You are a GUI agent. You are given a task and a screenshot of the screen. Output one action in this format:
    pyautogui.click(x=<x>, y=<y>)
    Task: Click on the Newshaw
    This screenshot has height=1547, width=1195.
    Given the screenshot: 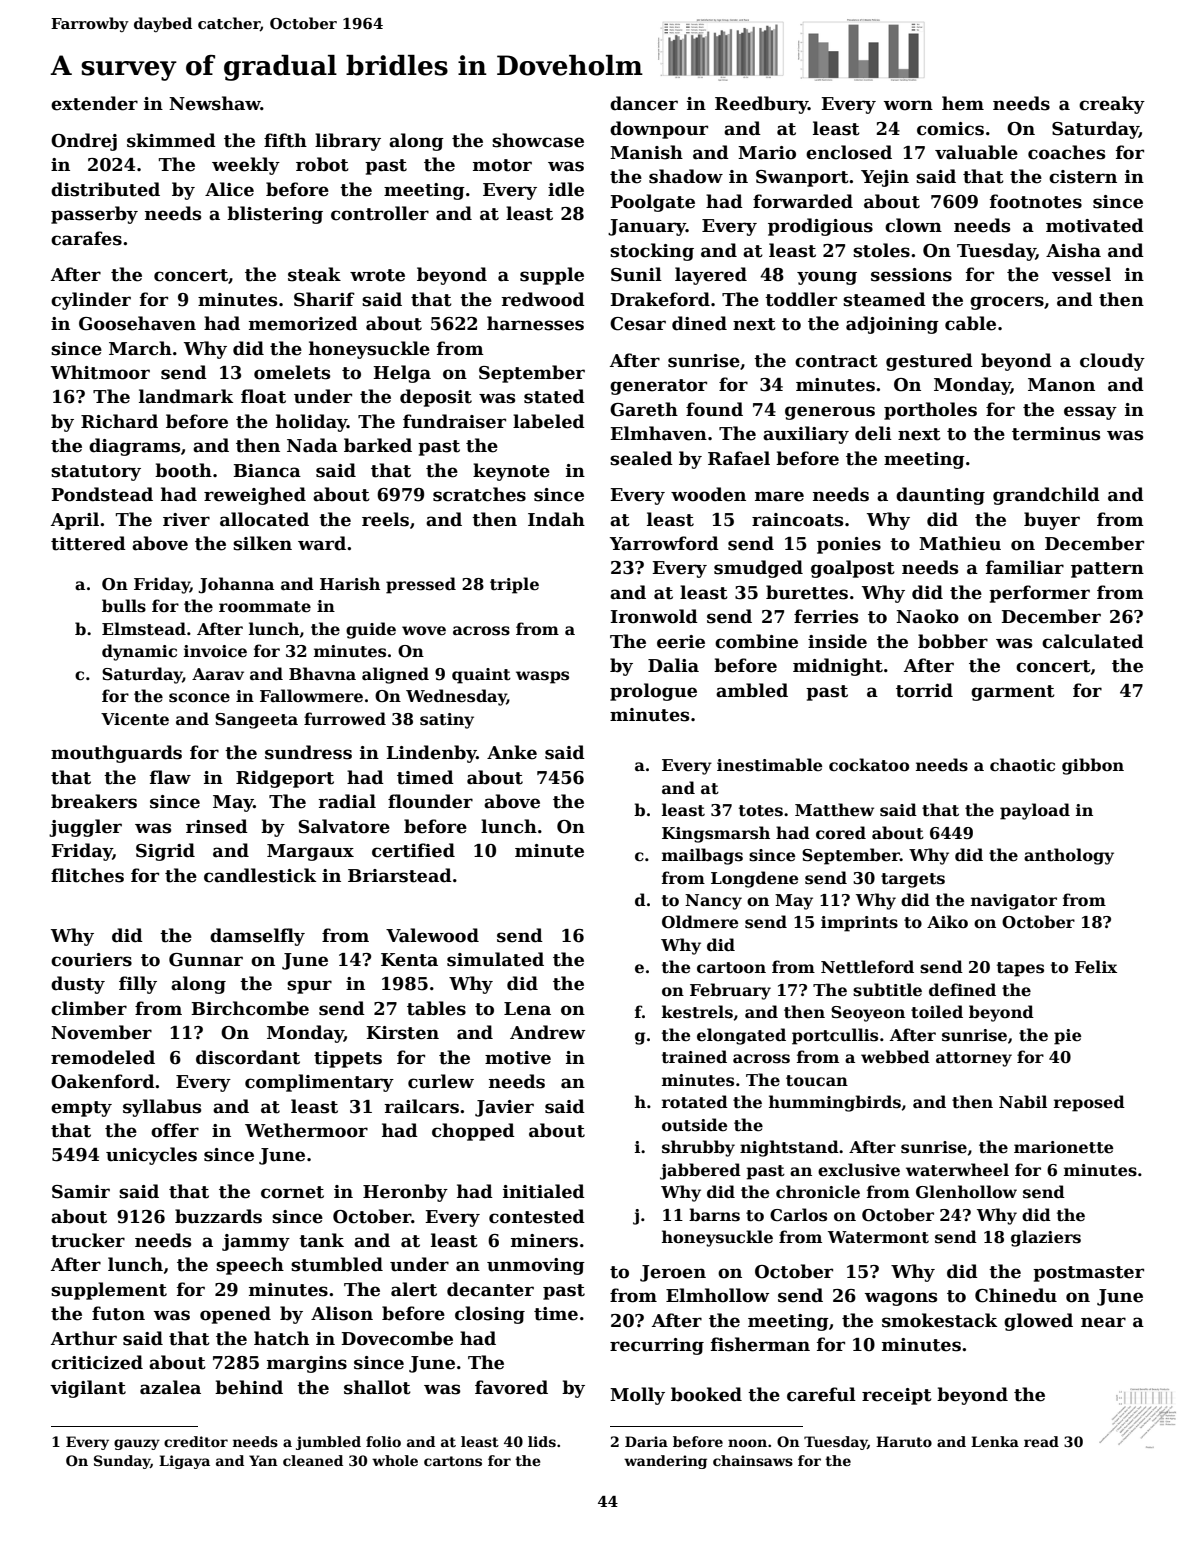 What is the action you would take?
    pyautogui.click(x=215, y=103)
